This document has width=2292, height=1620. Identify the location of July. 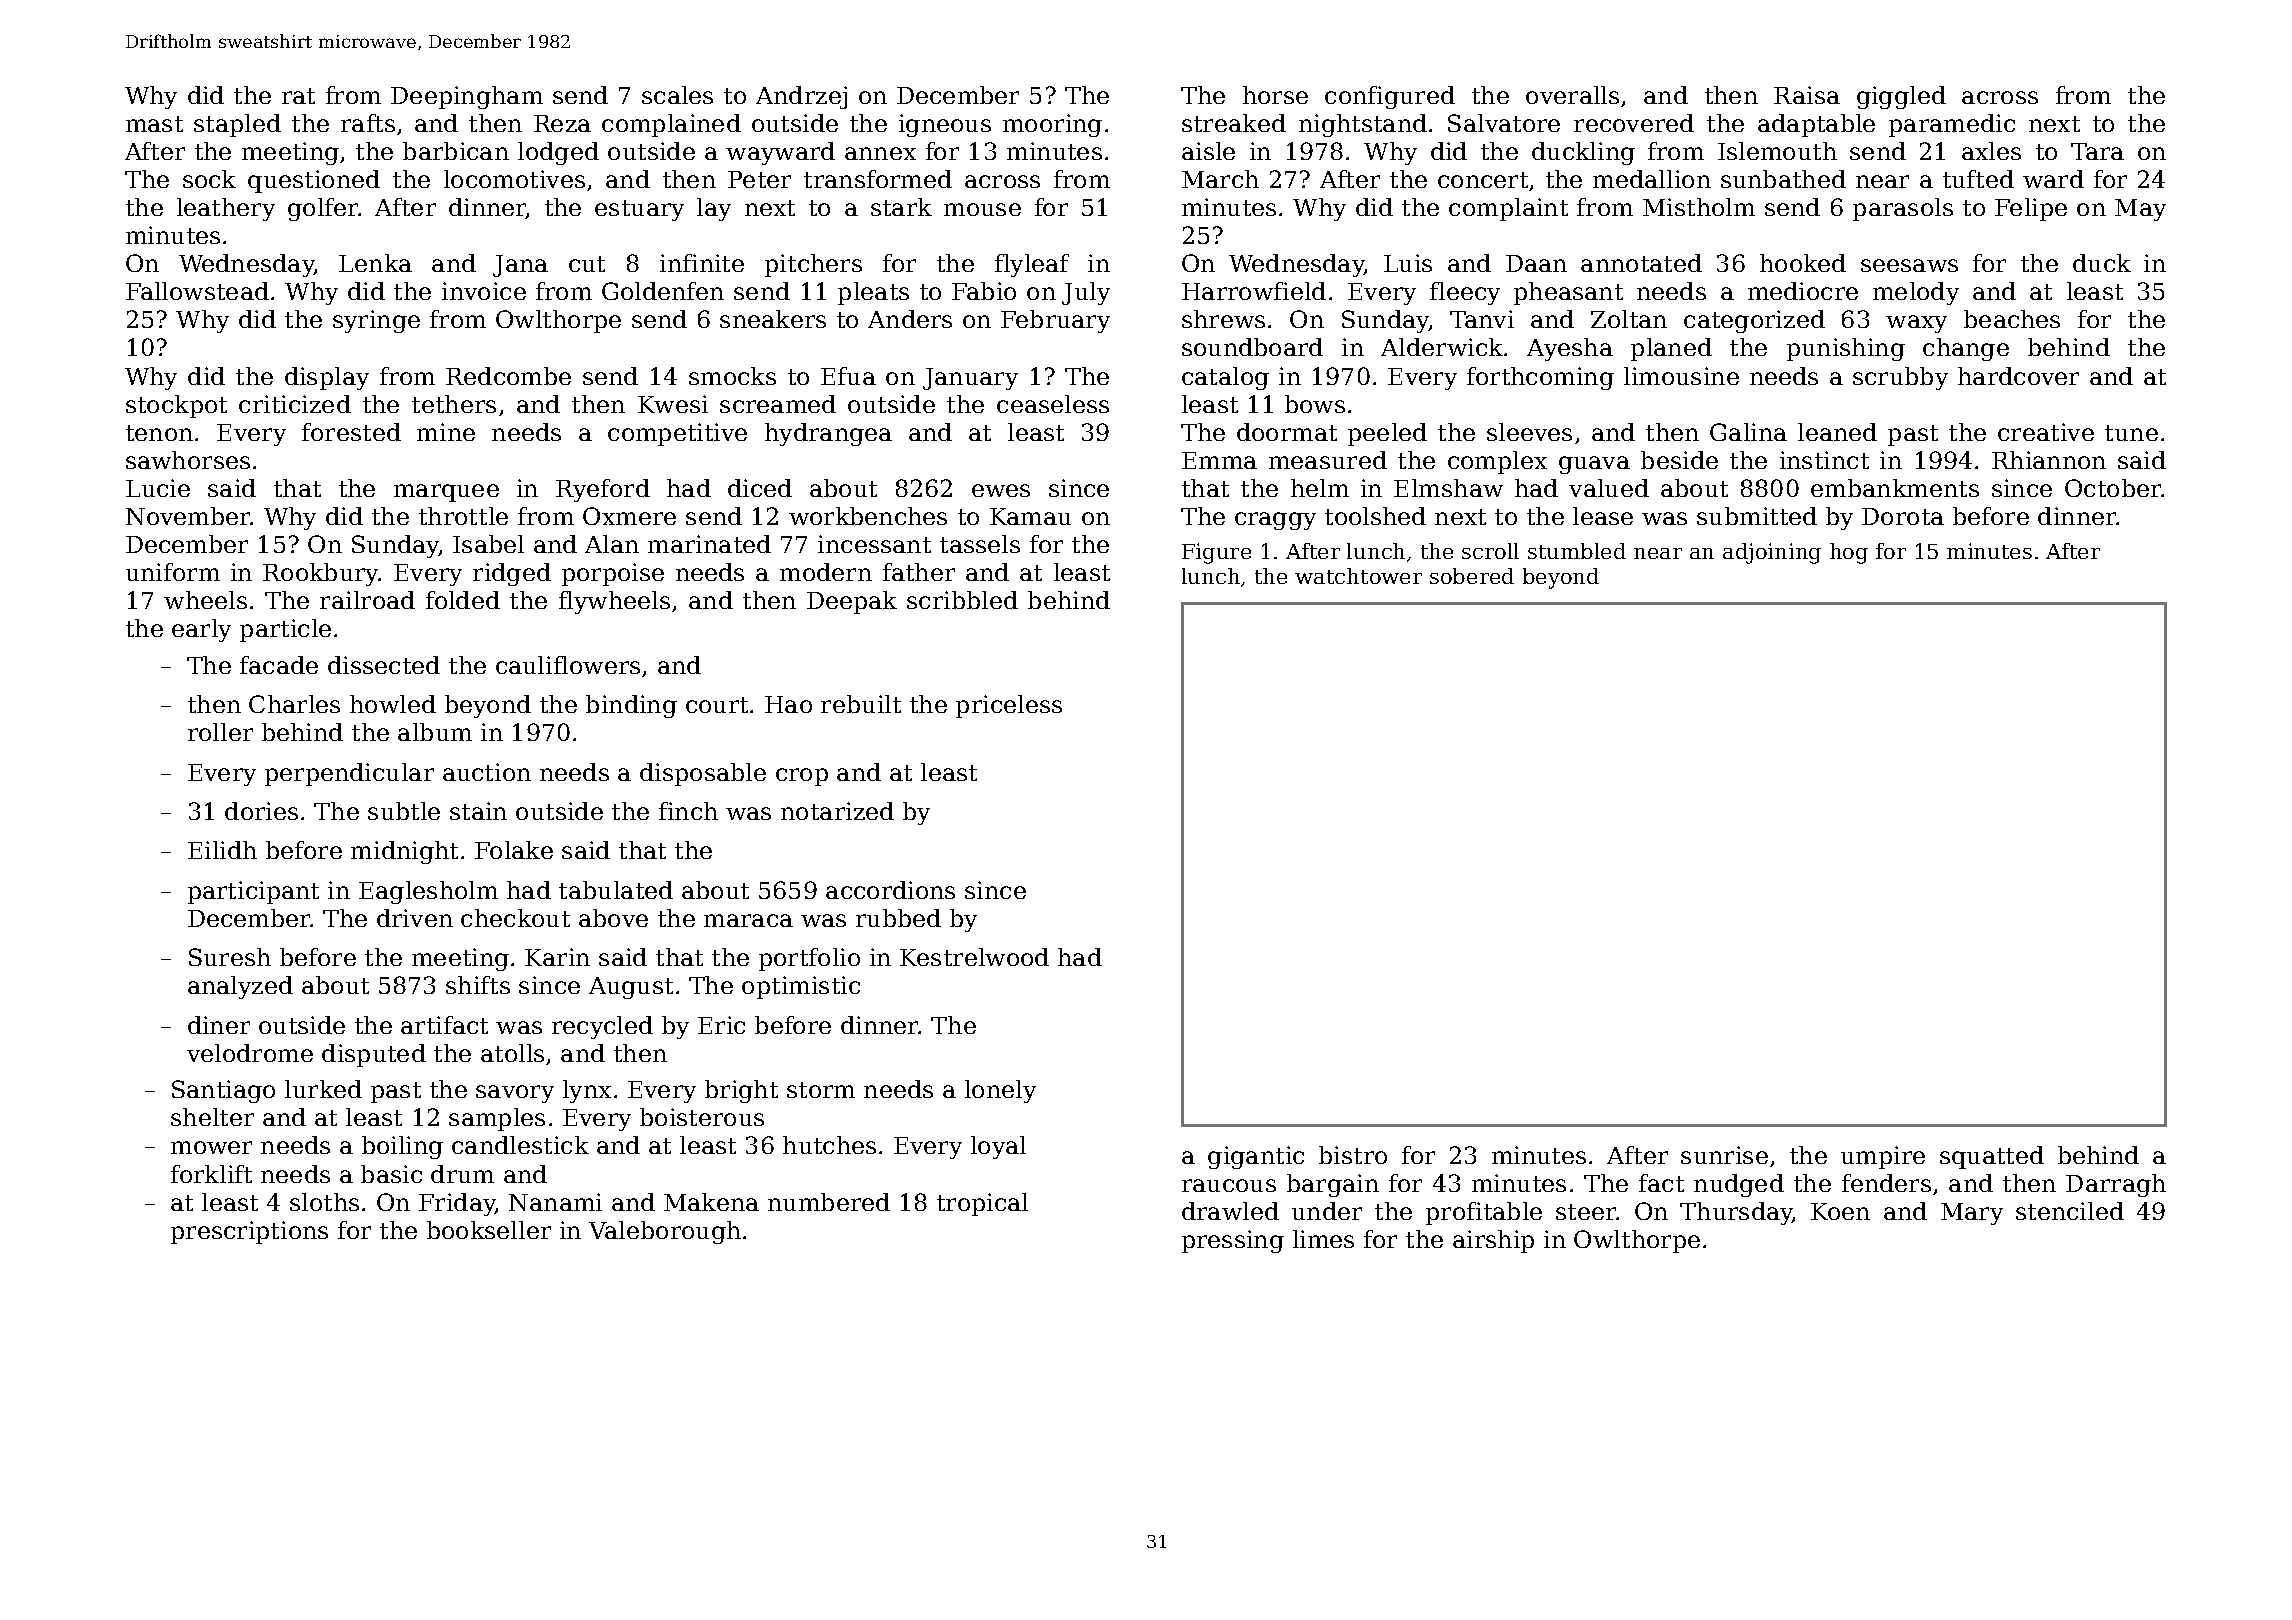
(1086, 293).
